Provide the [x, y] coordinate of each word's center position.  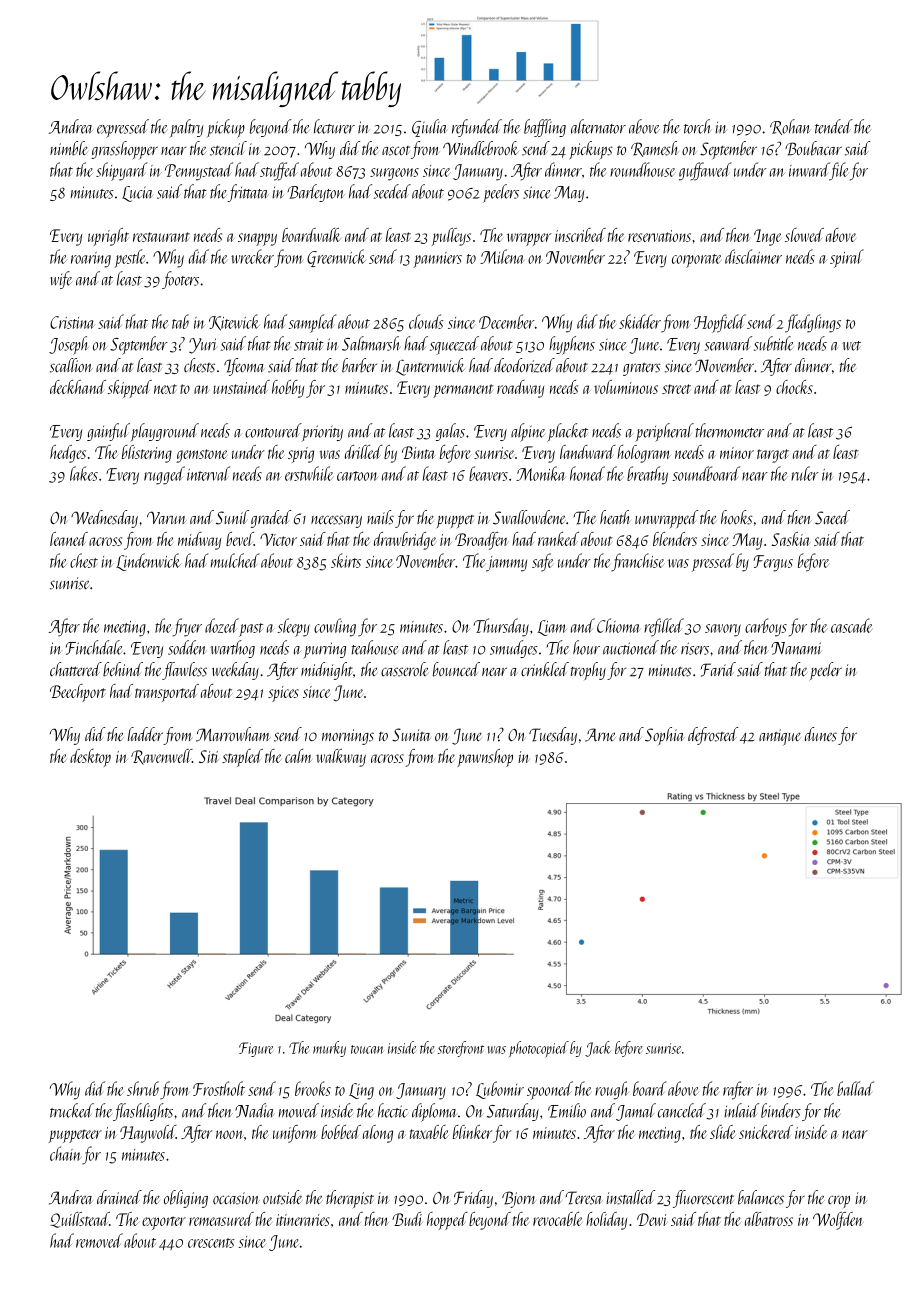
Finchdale [94, 647]
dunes [821, 734]
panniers [437, 260]
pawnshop [485, 758]
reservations [659, 236]
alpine [528, 432]
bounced [456, 669]
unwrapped [666, 519]
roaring [91, 260]
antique [780, 737]
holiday [606, 1221]
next [165, 389]
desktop [90, 758]
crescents [211, 1243]
